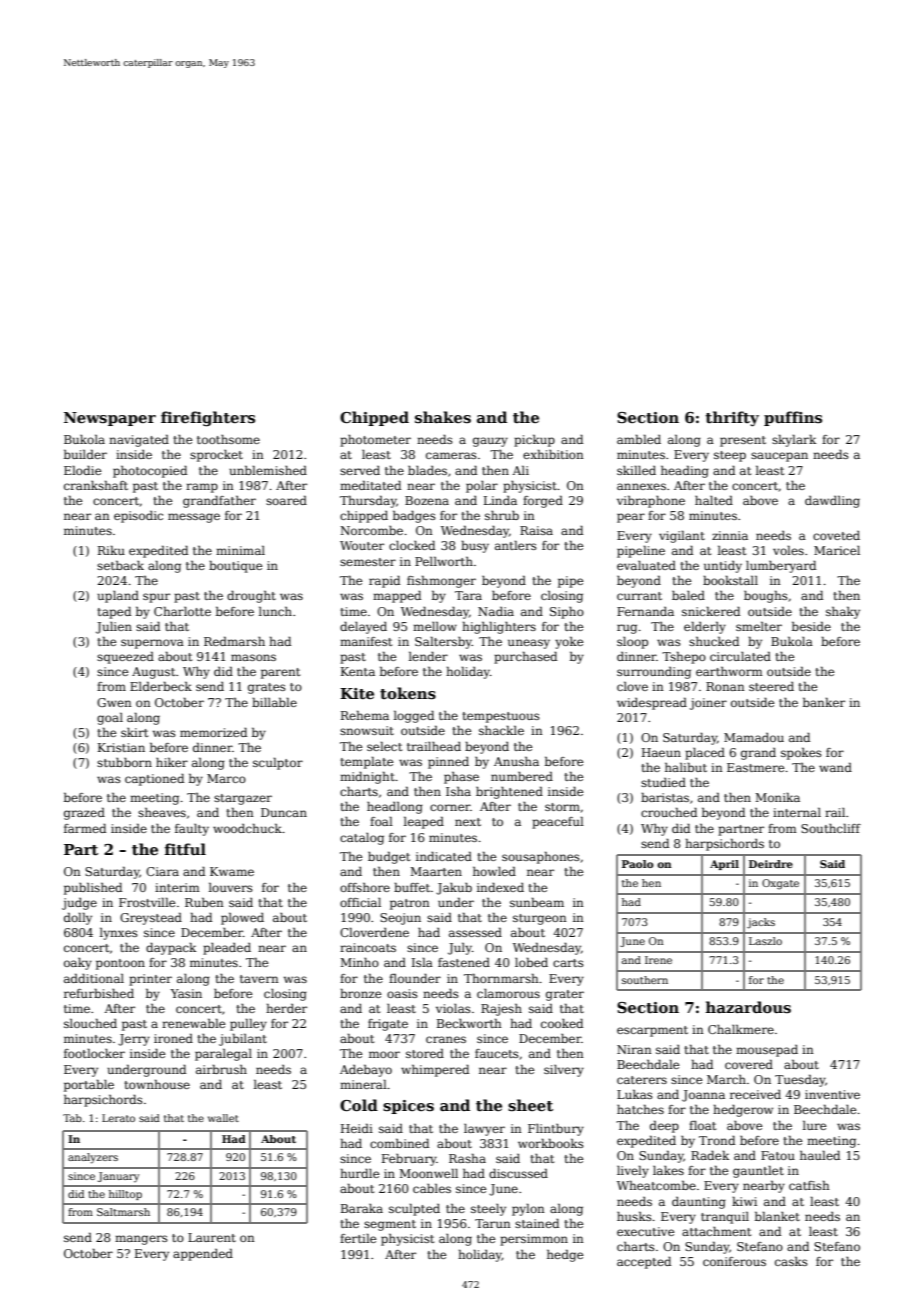  Describe the element at coordinates (141, 1240) in the page. I see `mangers` at that location.
